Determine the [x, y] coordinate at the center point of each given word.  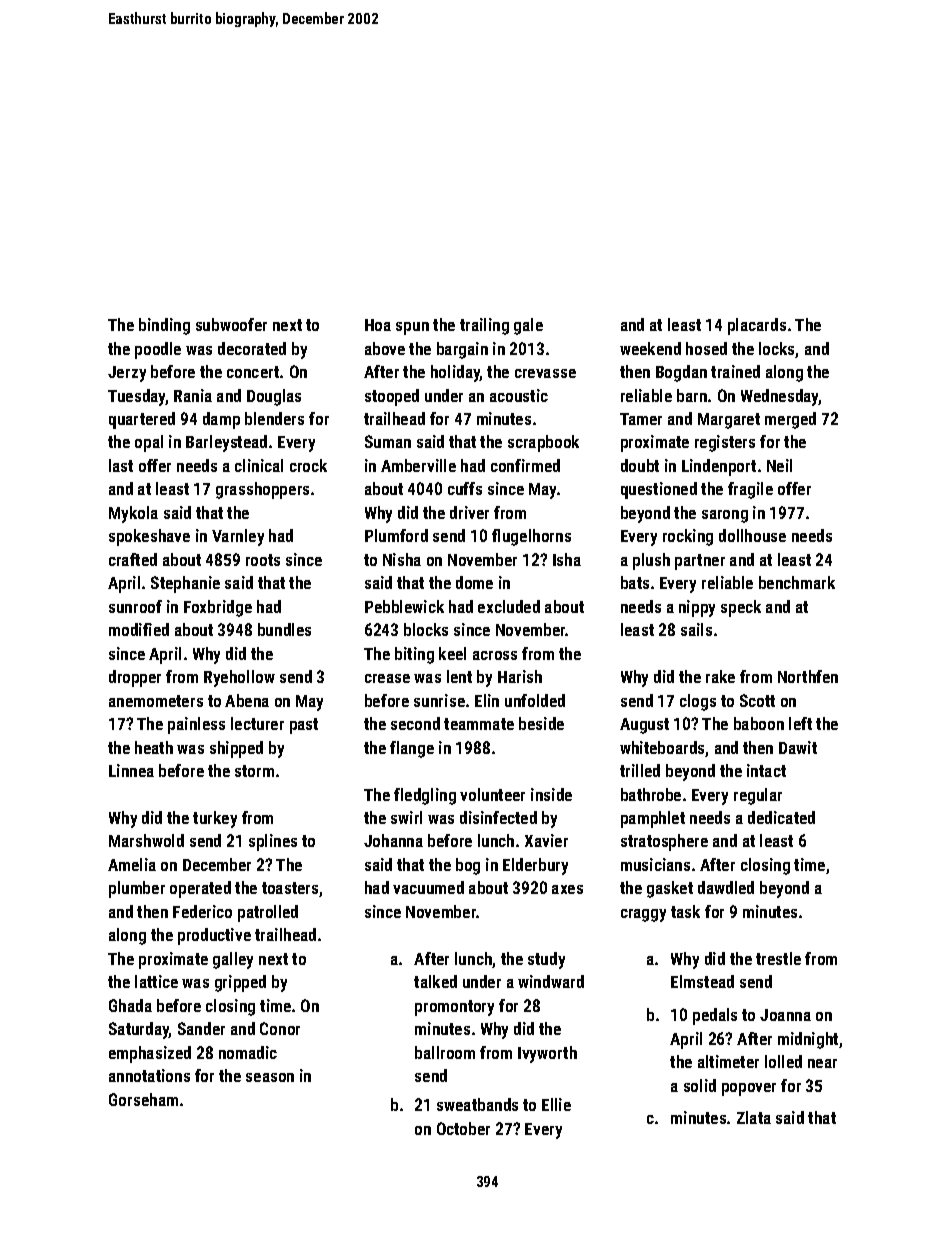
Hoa [378, 325]
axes [567, 889]
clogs [698, 702]
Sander [201, 1028]
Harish [520, 676]
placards [757, 326]
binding [164, 326]
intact [766, 770]
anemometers [156, 701]
